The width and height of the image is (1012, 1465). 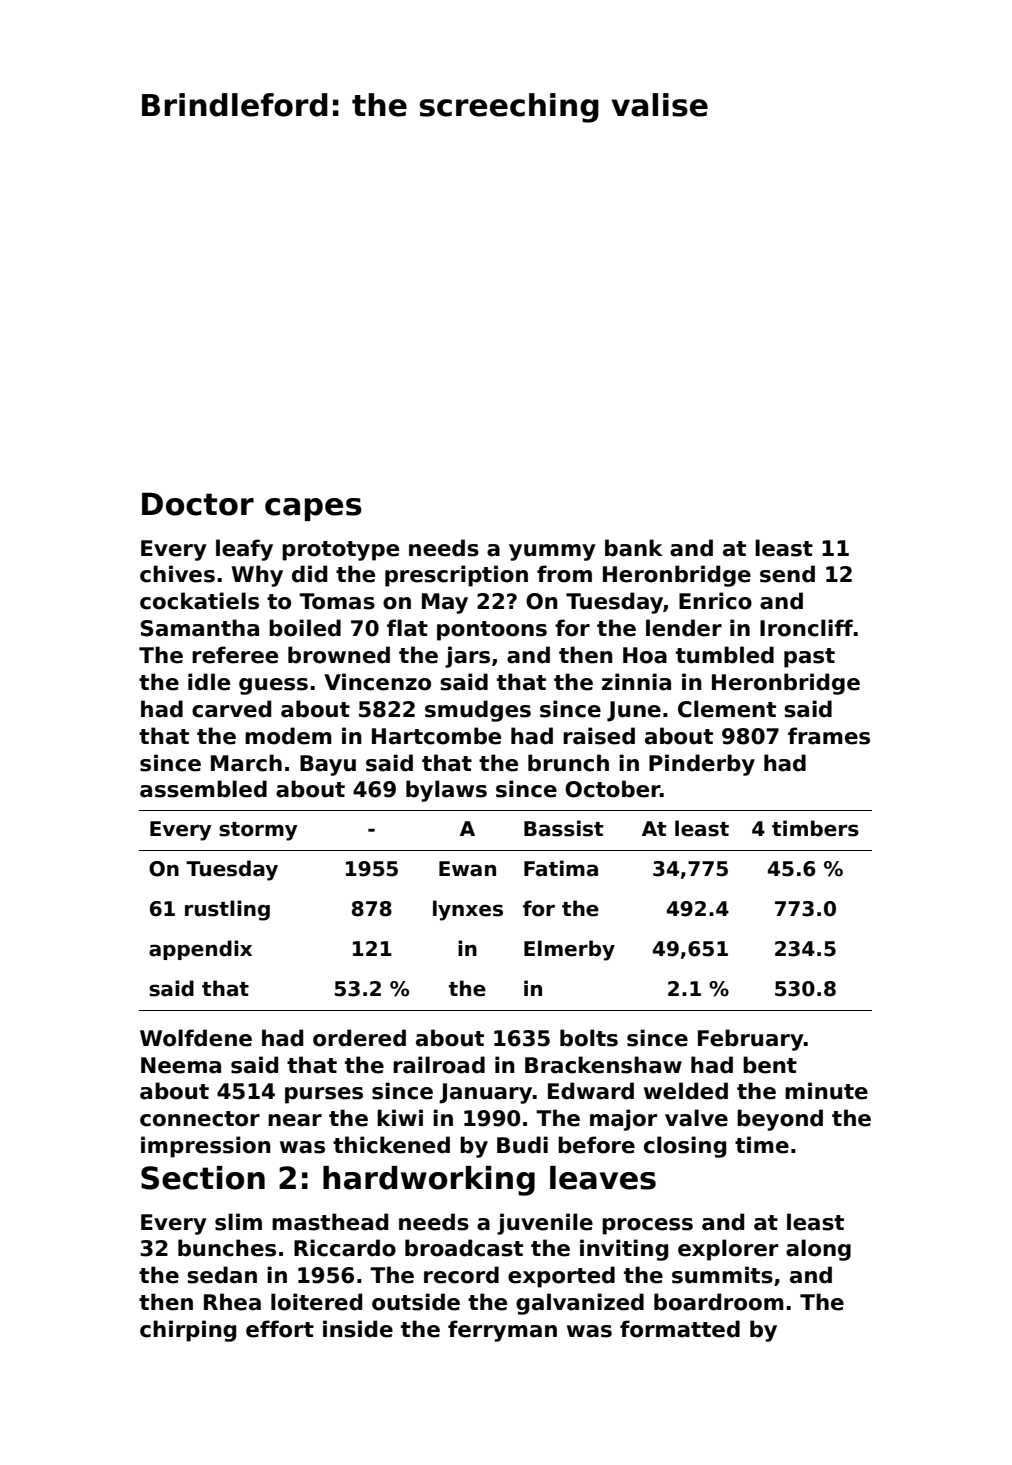 What do you see at coordinates (751, 1040) in the image?
I see `February` at bounding box center [751, 1040].
